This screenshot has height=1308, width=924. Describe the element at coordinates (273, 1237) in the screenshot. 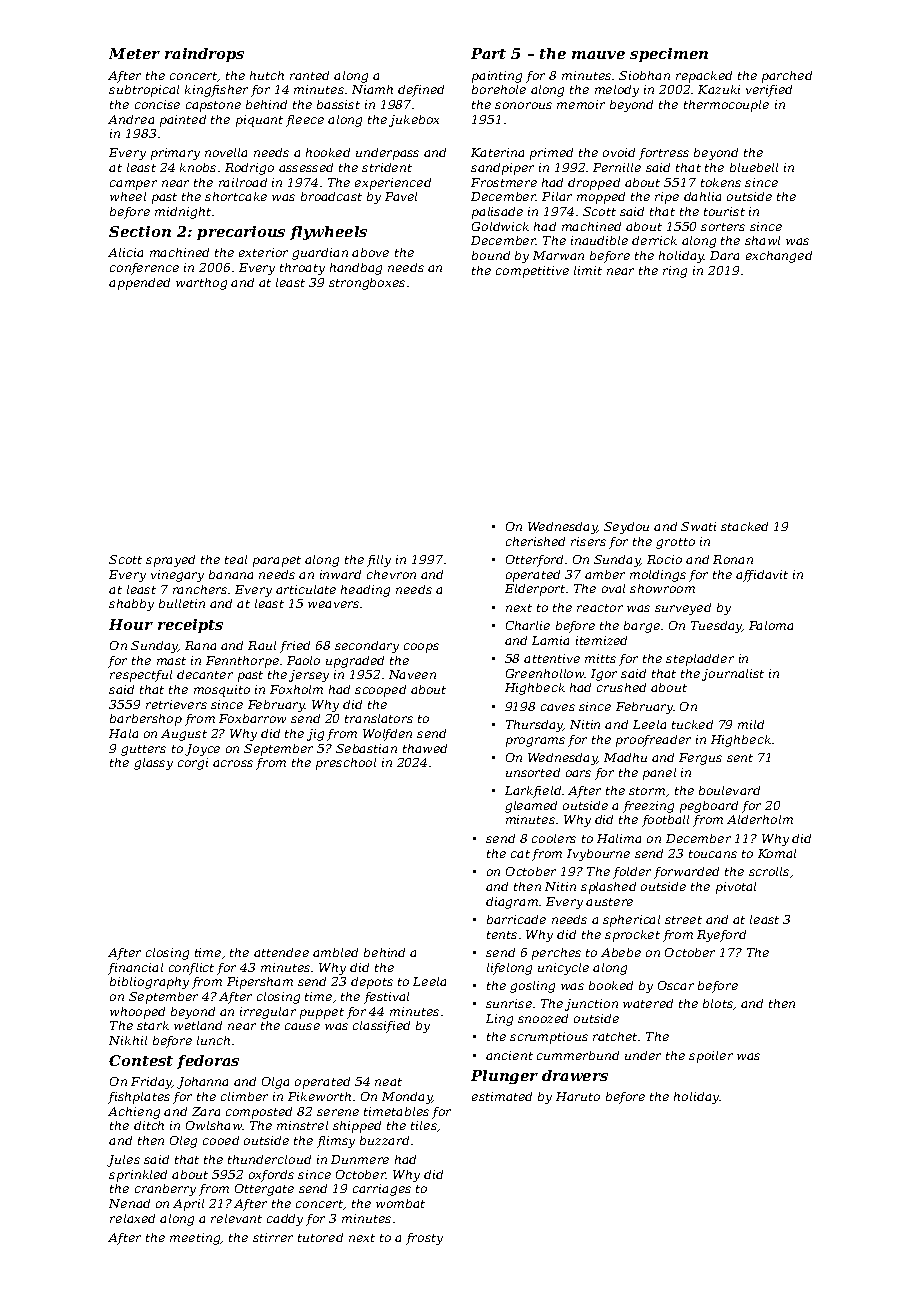

I see `stirrer` at that location.
